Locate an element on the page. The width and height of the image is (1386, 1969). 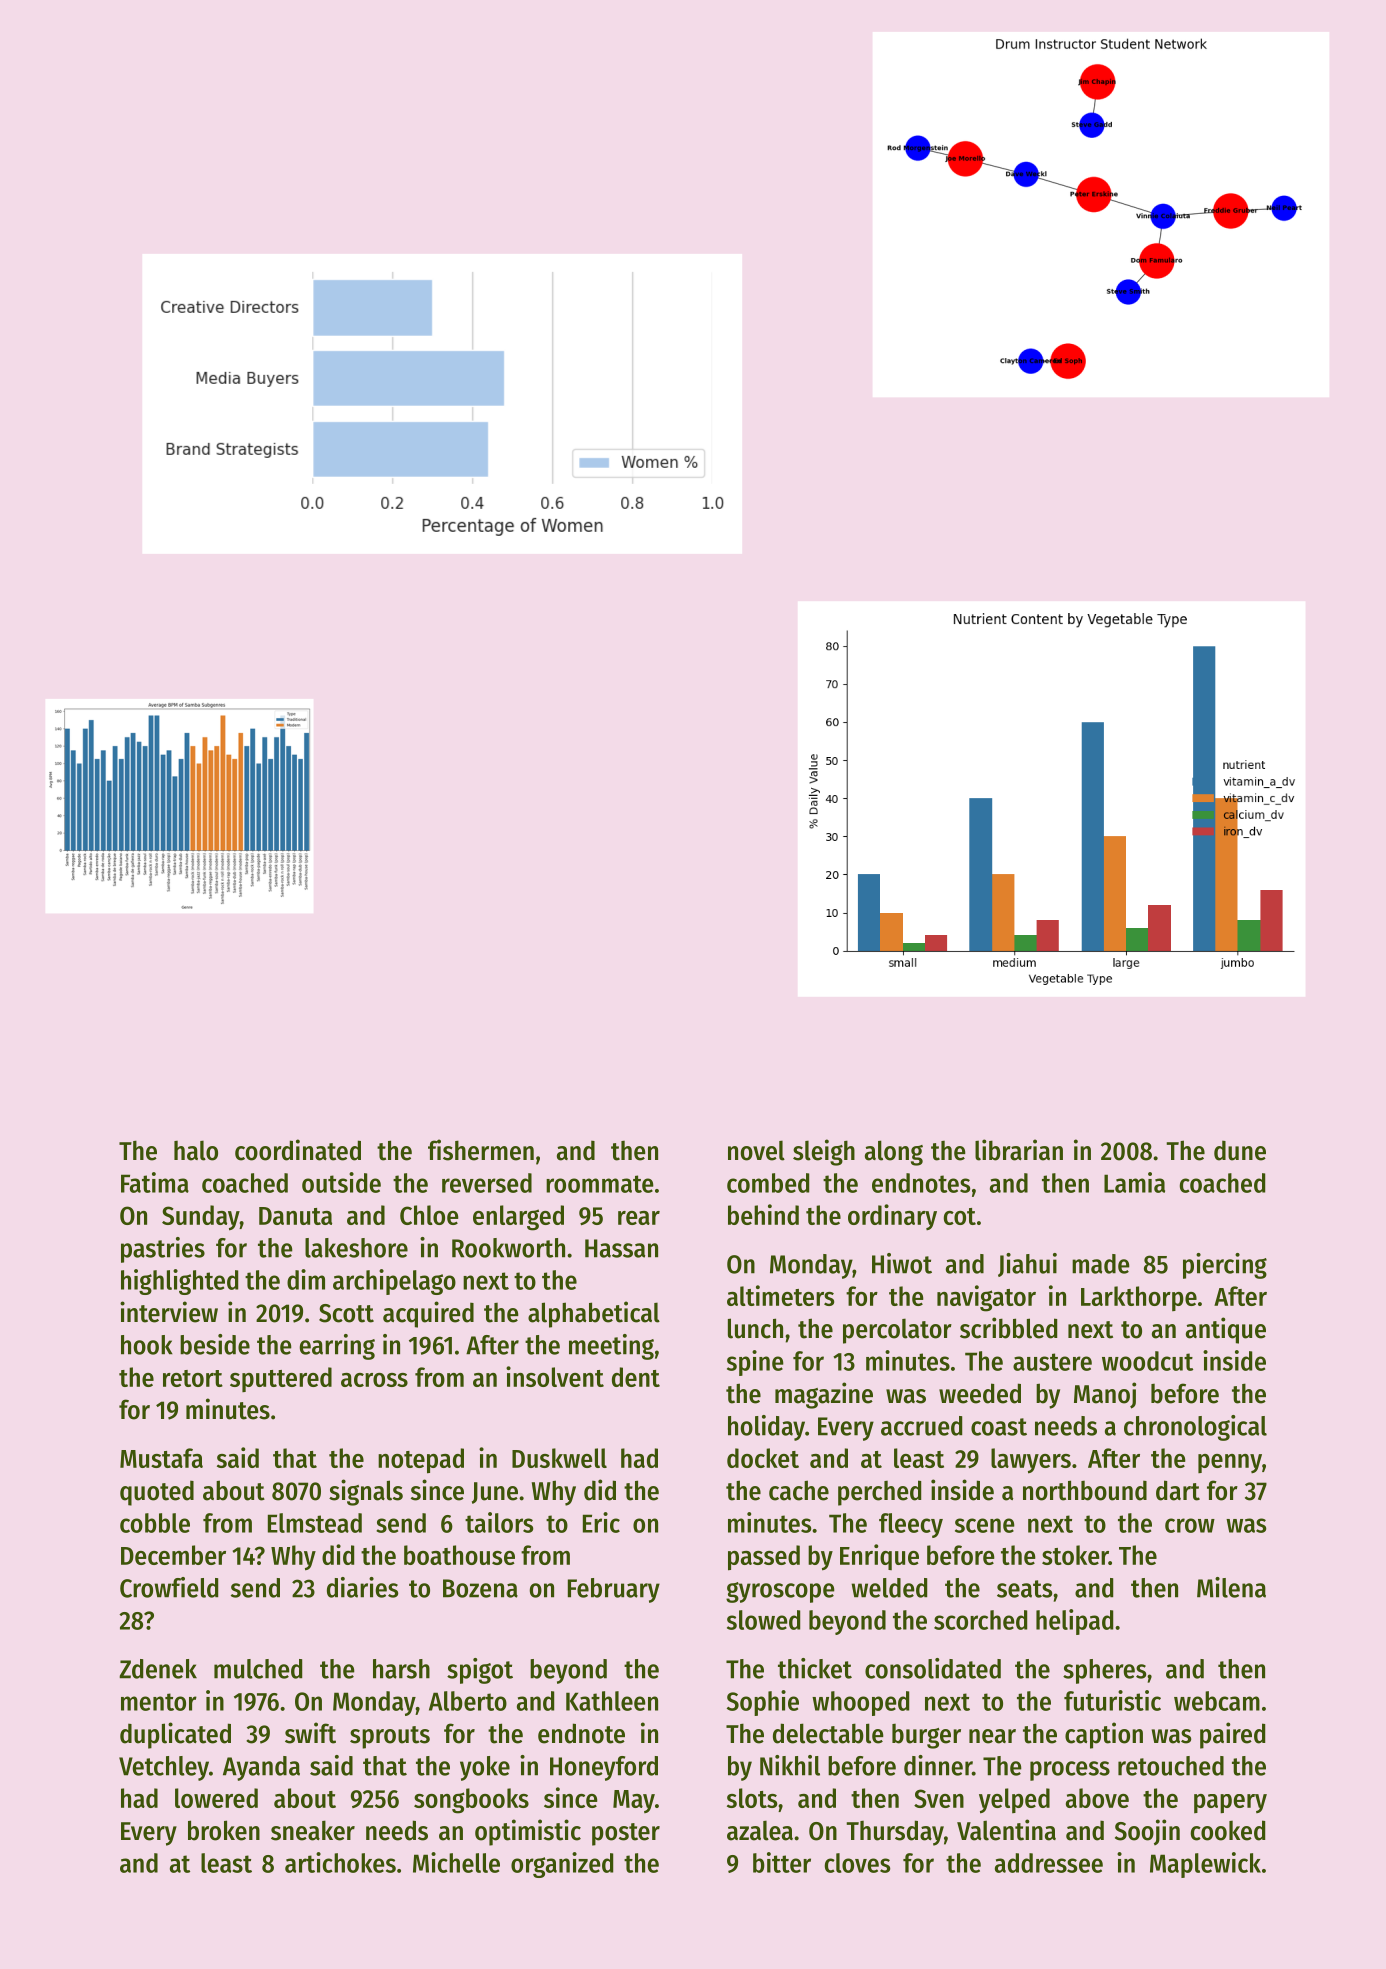
roommate is located at coordinates (600, 1184).
